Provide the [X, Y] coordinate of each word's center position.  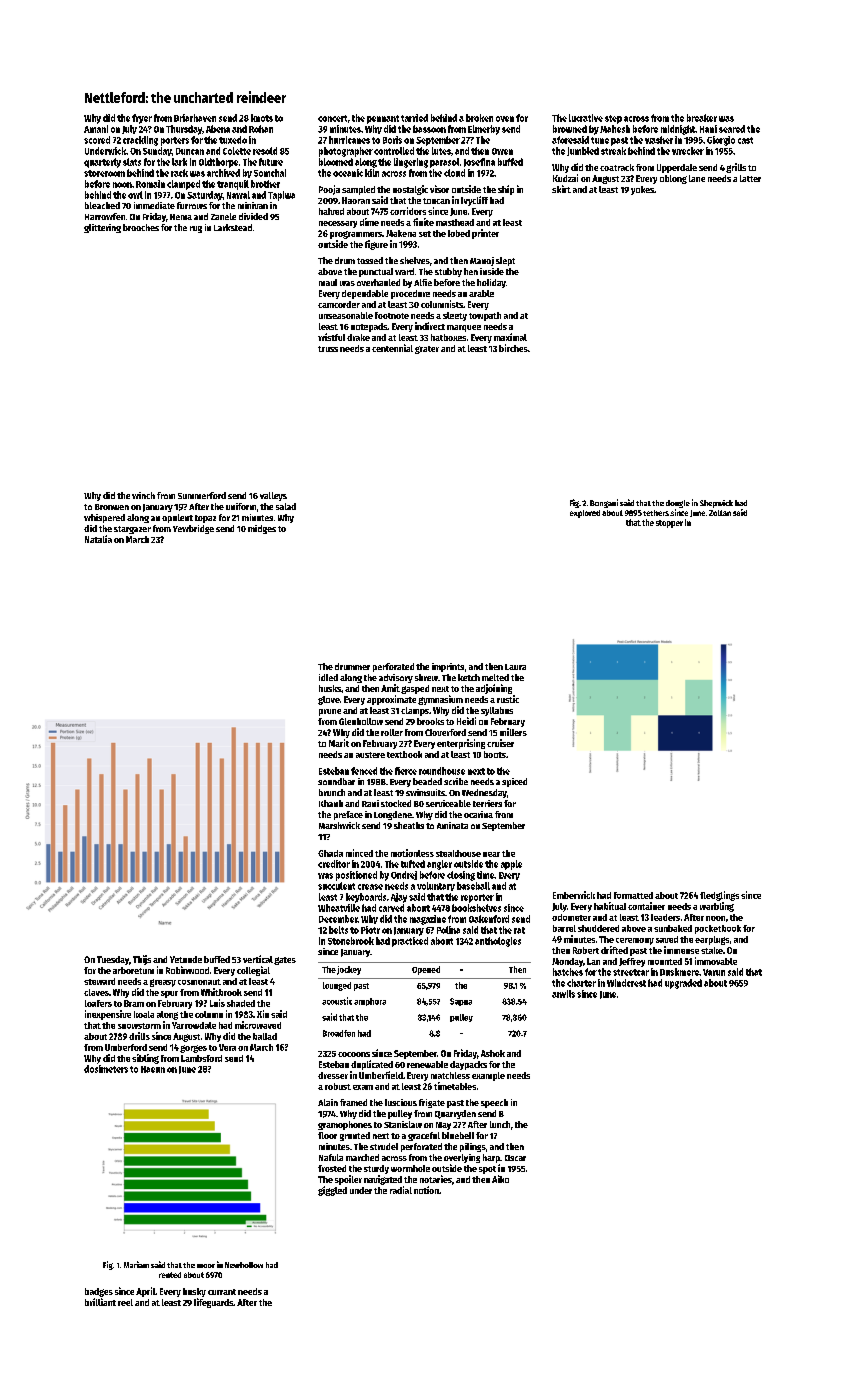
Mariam [136, 1264]
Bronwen [112, 507]
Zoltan [720, 513]
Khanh [331, 803]
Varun [714, 972]
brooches [141, 227]
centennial [392, 348]
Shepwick [716, 504]
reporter [477, 898]
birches [513, 348]
